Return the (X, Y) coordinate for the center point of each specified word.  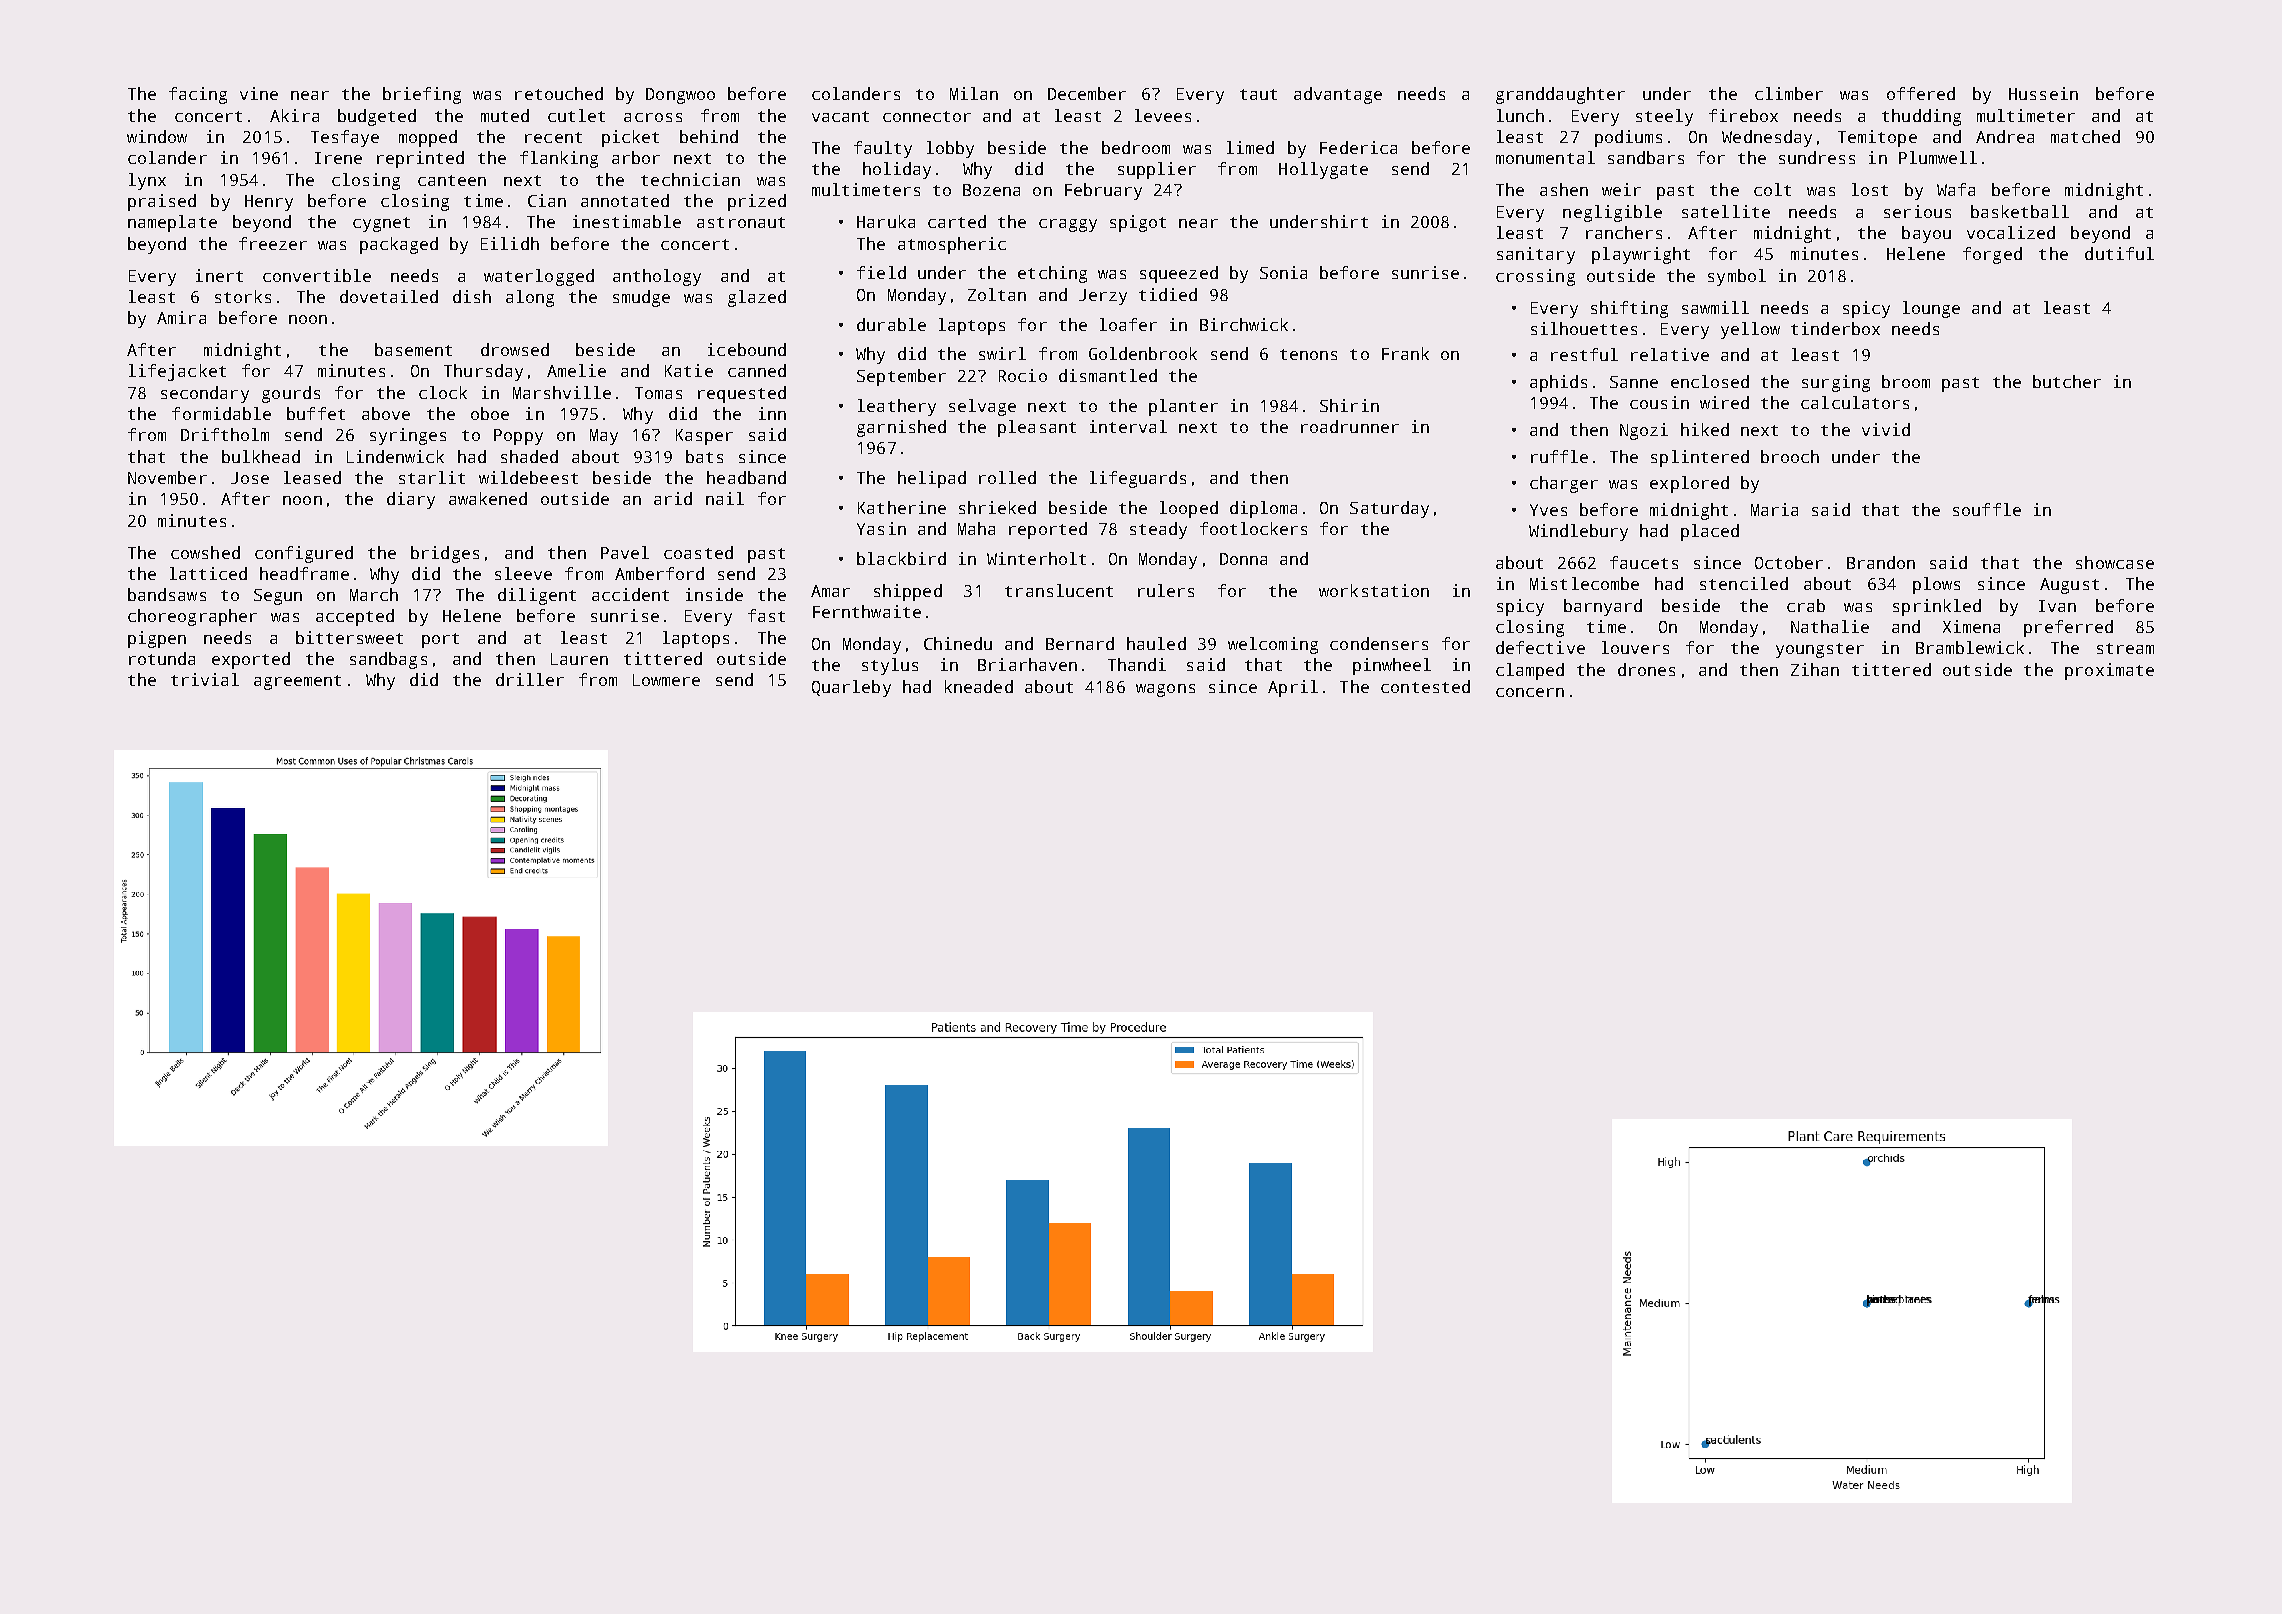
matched (2085, 136)
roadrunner (1350, 426)
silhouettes (1584, 328)
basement (413, 349)
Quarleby (851, 688)
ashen (1564, 189)
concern (1530, 692)
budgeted (377, 117)
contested (1425, 686)
